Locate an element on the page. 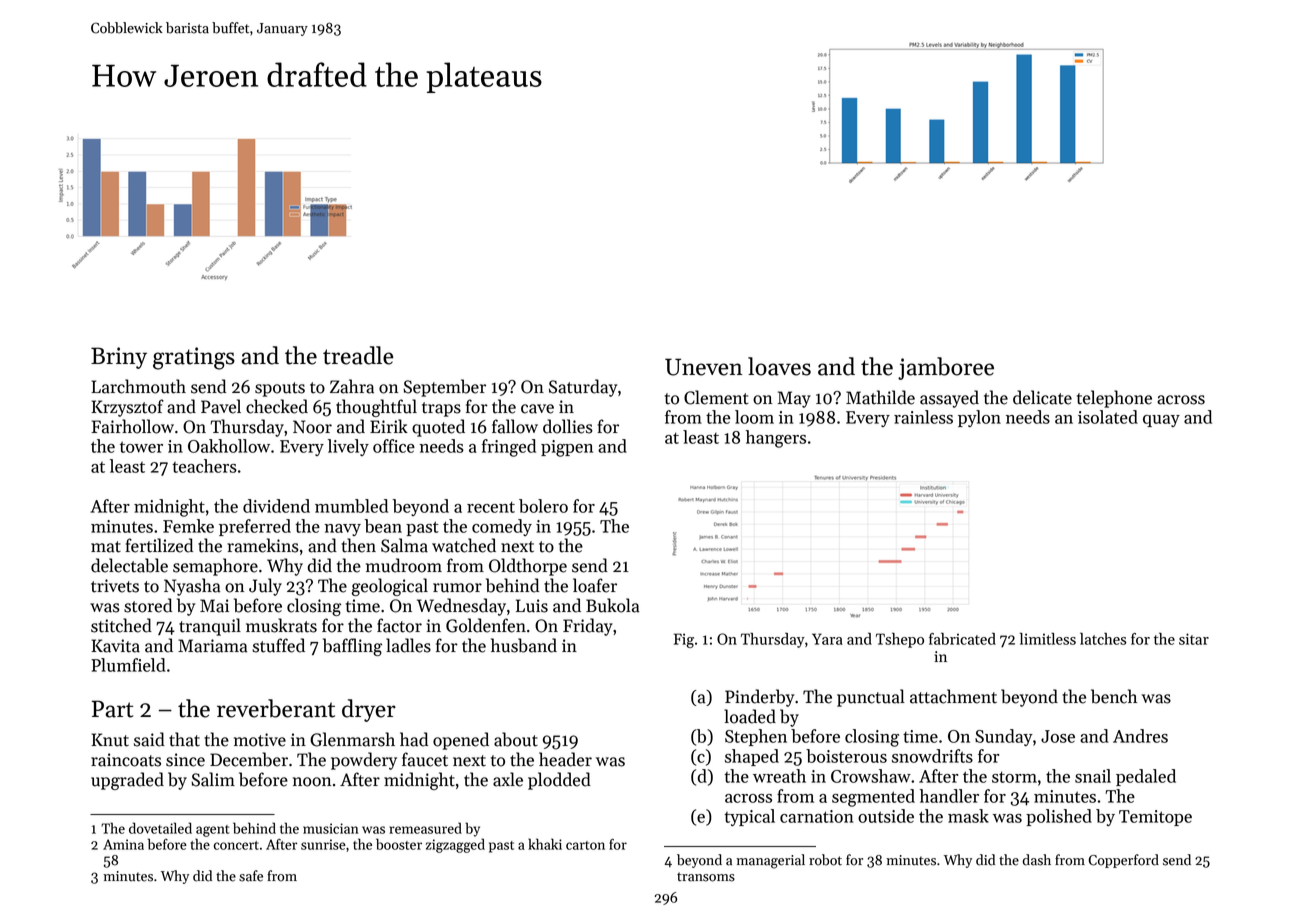 The width and height of the page is (1308, 924). Larchmouth is located at coordinates (138, 386).
